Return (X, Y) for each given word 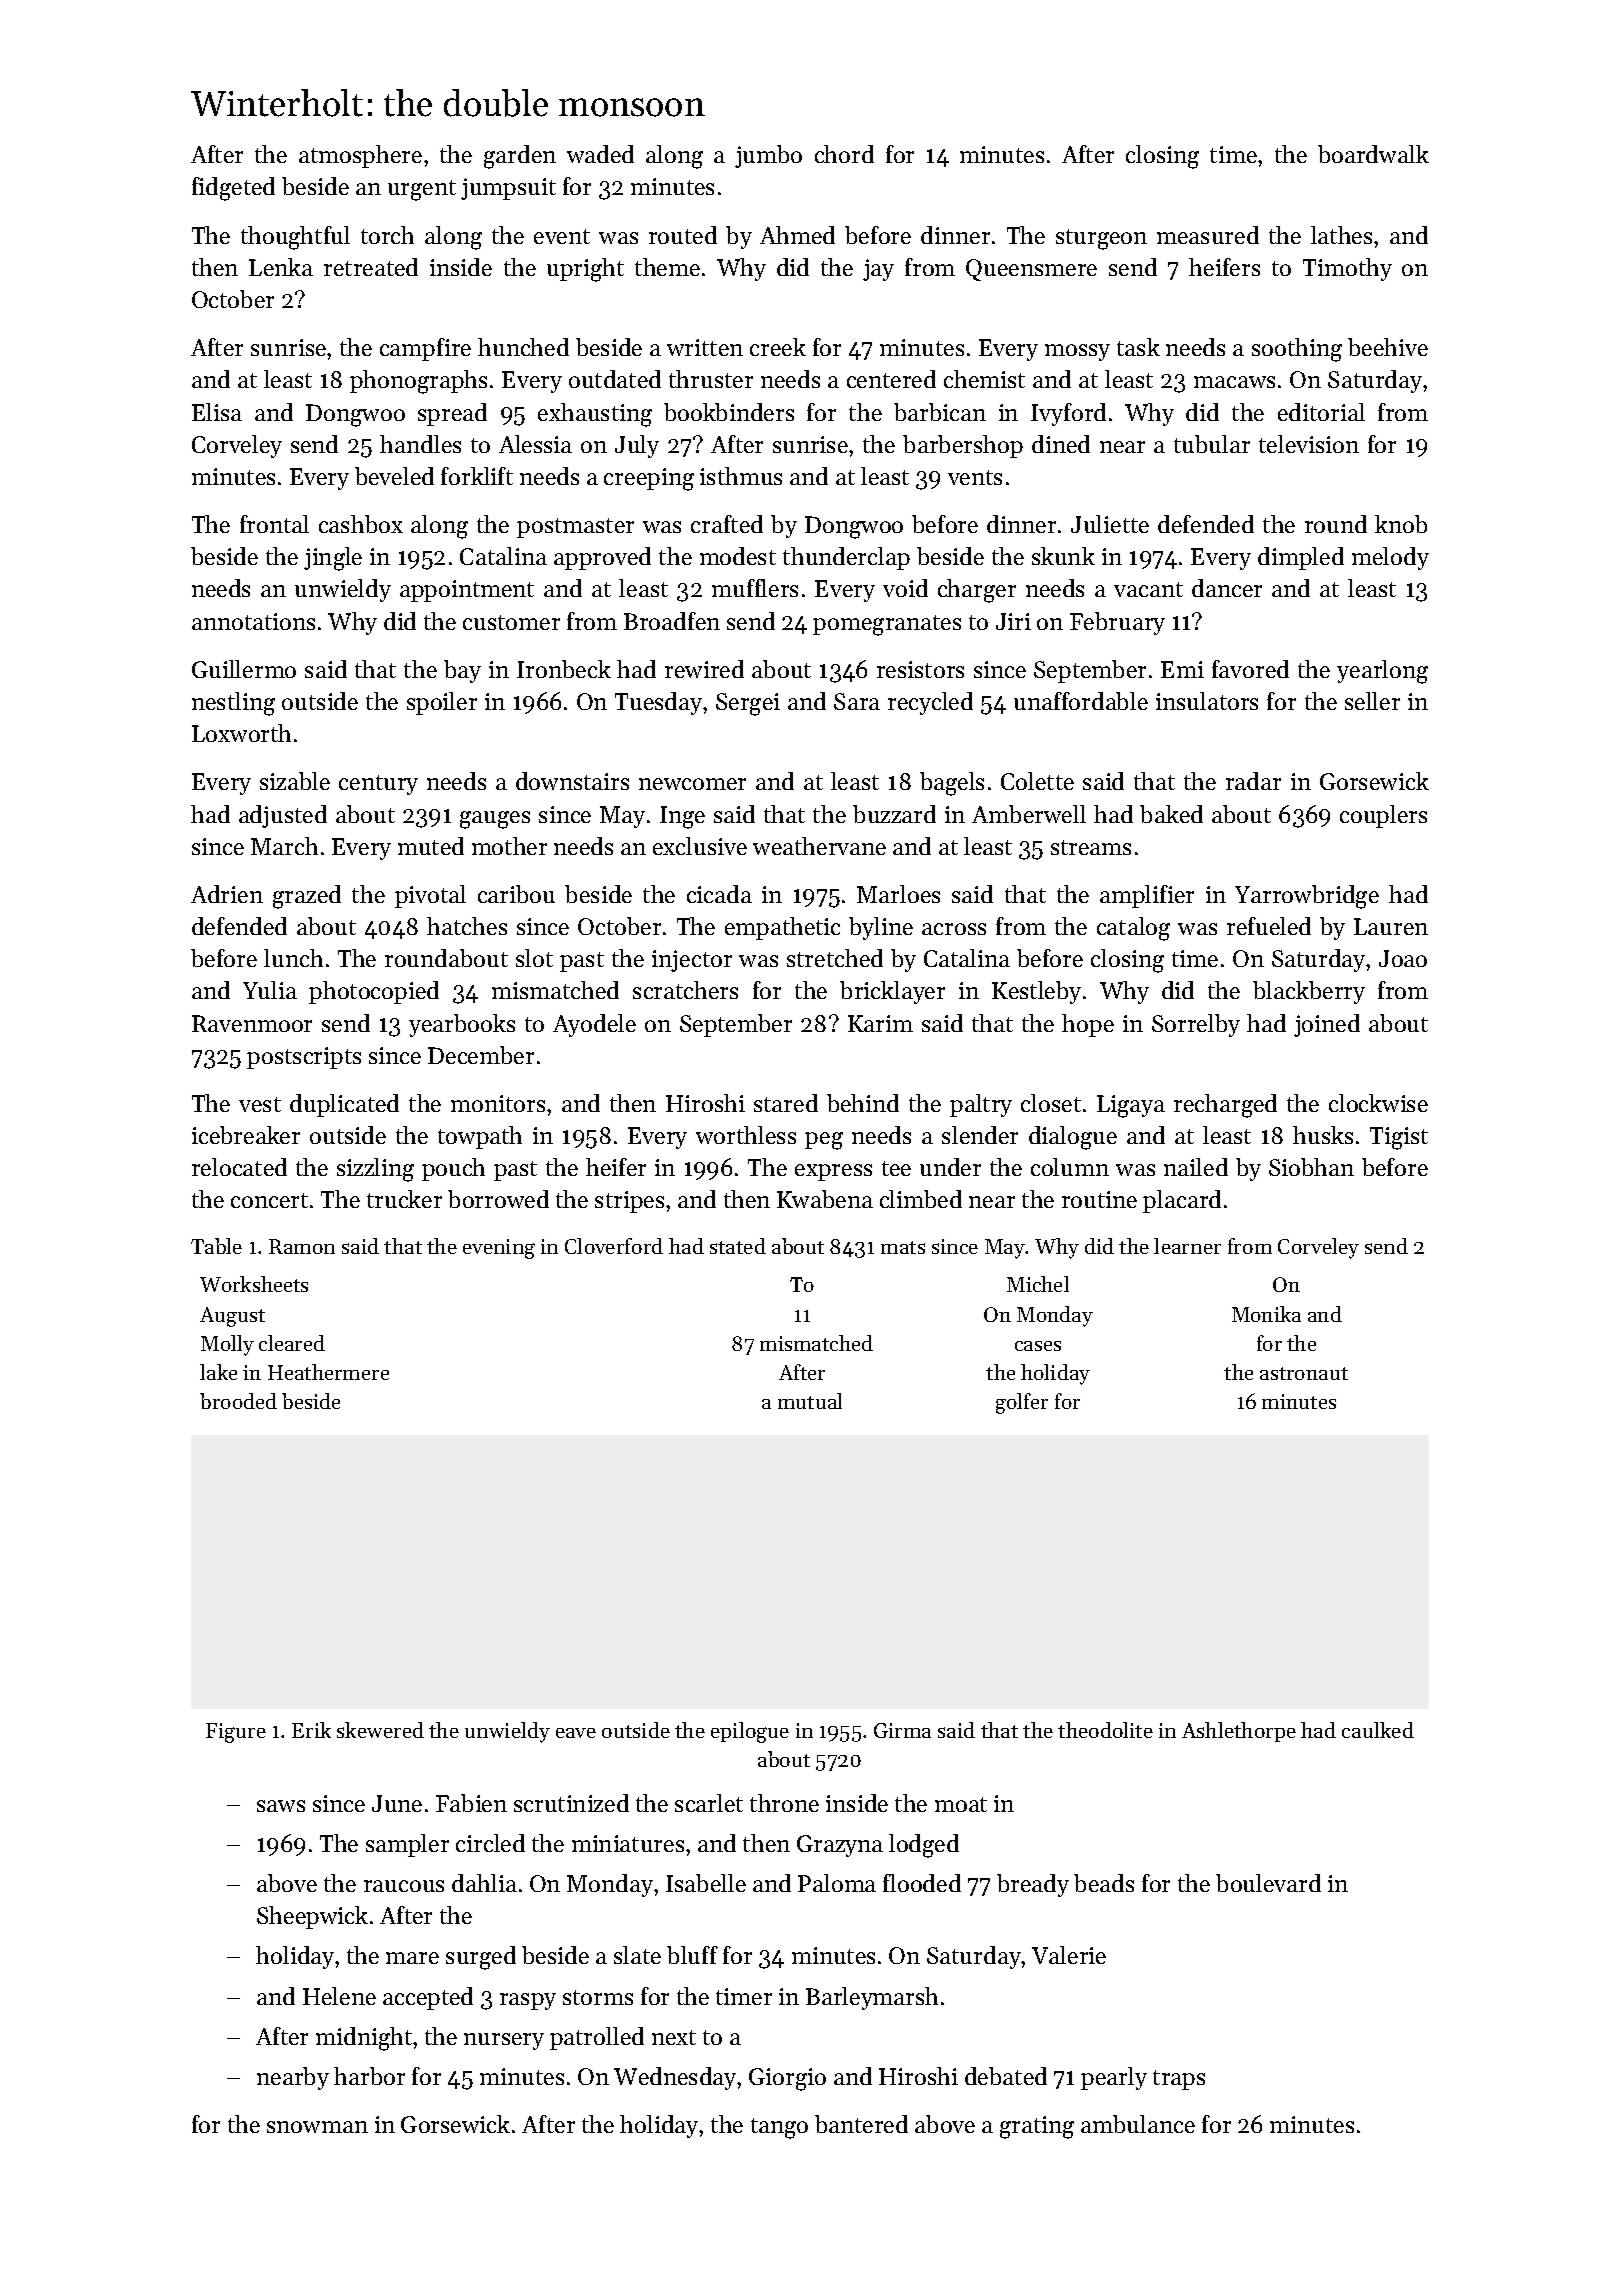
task (1138, 347)
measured (1208, 235)
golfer (1022, 1403)
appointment (467, 591)
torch (387, 235)
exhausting (595, 415)
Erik (311, 1730)
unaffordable (1081, 701)
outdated (615, 379)
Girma (902, 1730)
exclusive (700, 846)
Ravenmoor (252, 1023)
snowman (317, 2127)
